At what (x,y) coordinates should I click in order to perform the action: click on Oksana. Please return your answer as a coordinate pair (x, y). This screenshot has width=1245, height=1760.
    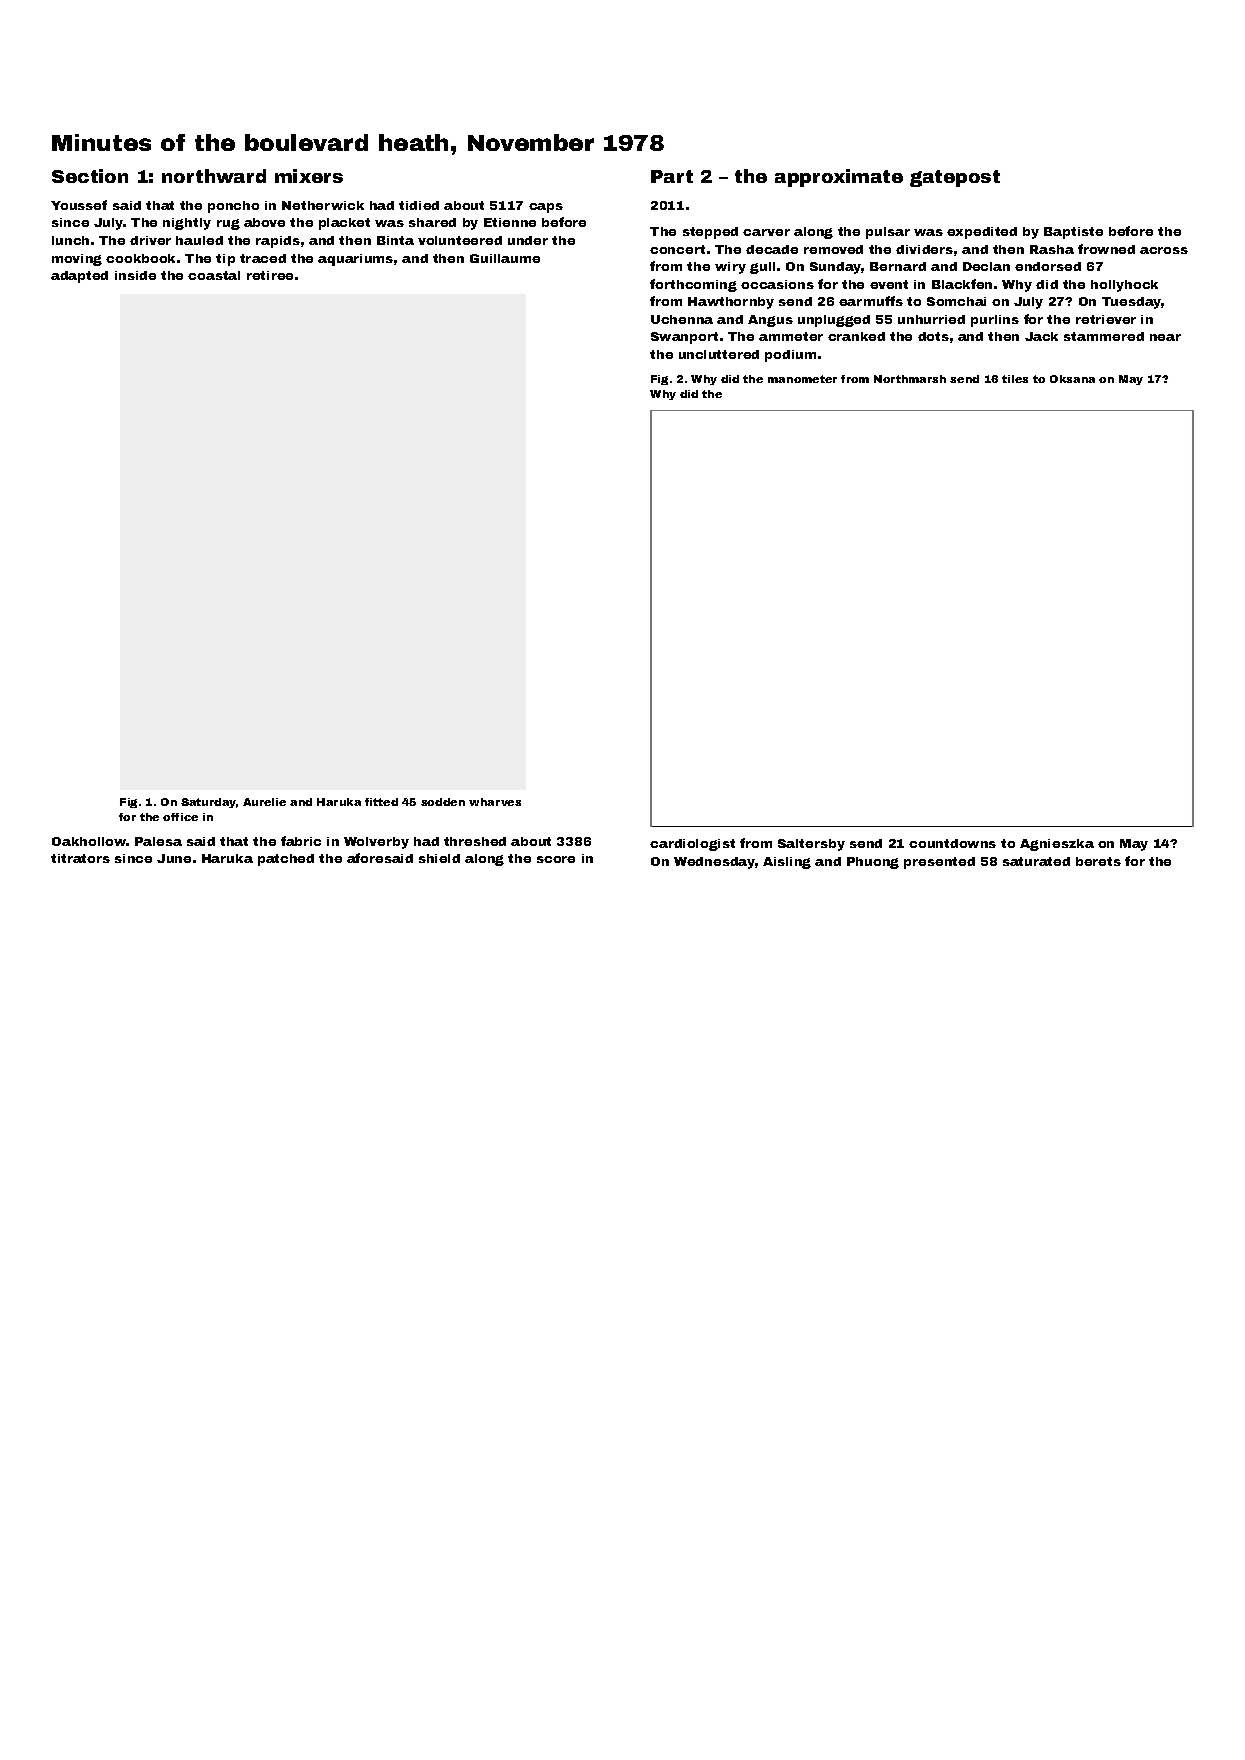
    Looking at the image, I should click on (1072, 379).
